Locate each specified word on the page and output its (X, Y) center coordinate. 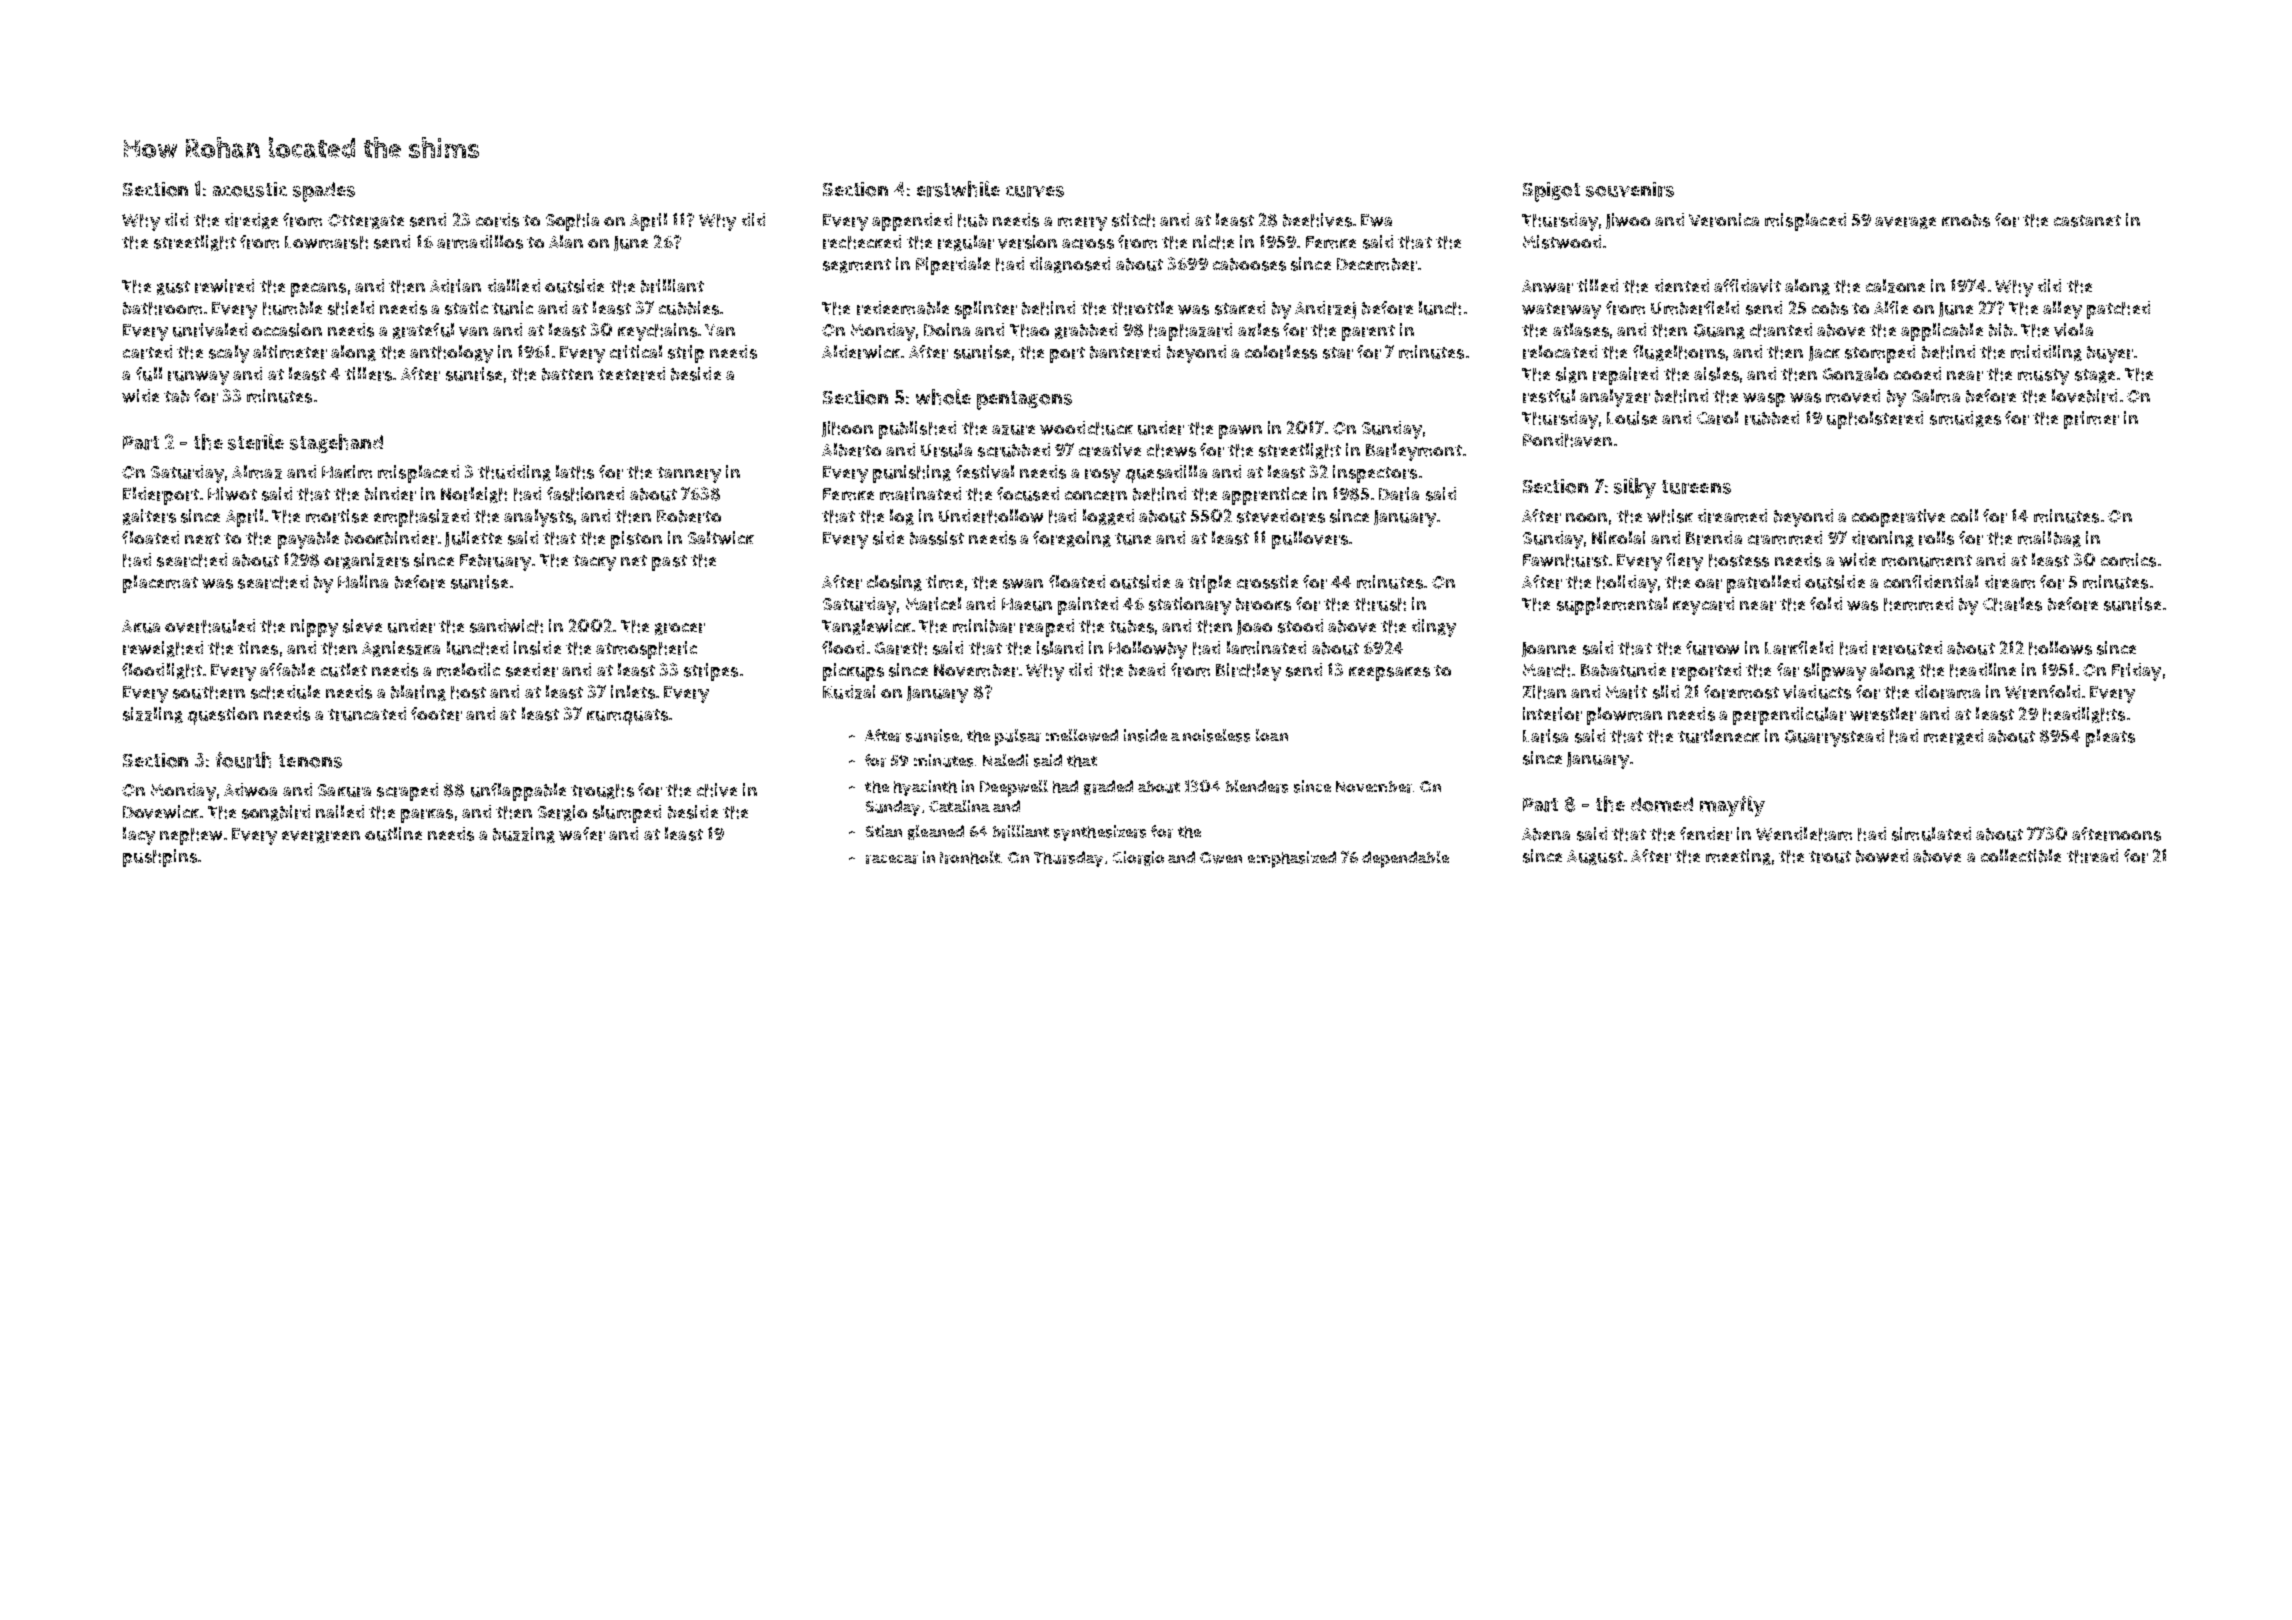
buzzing (524, 835)
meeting (1738, 857)
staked (1240, 308)
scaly (229, 354)
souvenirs (1630, 189)
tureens (1696, 487)
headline (1983, 670)
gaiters (149, 517)
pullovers (1310, 540)
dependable (1405, 859)
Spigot (1551, 192)
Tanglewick (866, 627)
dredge (251, 221)
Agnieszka (401, 649)
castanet (2087, 221)
